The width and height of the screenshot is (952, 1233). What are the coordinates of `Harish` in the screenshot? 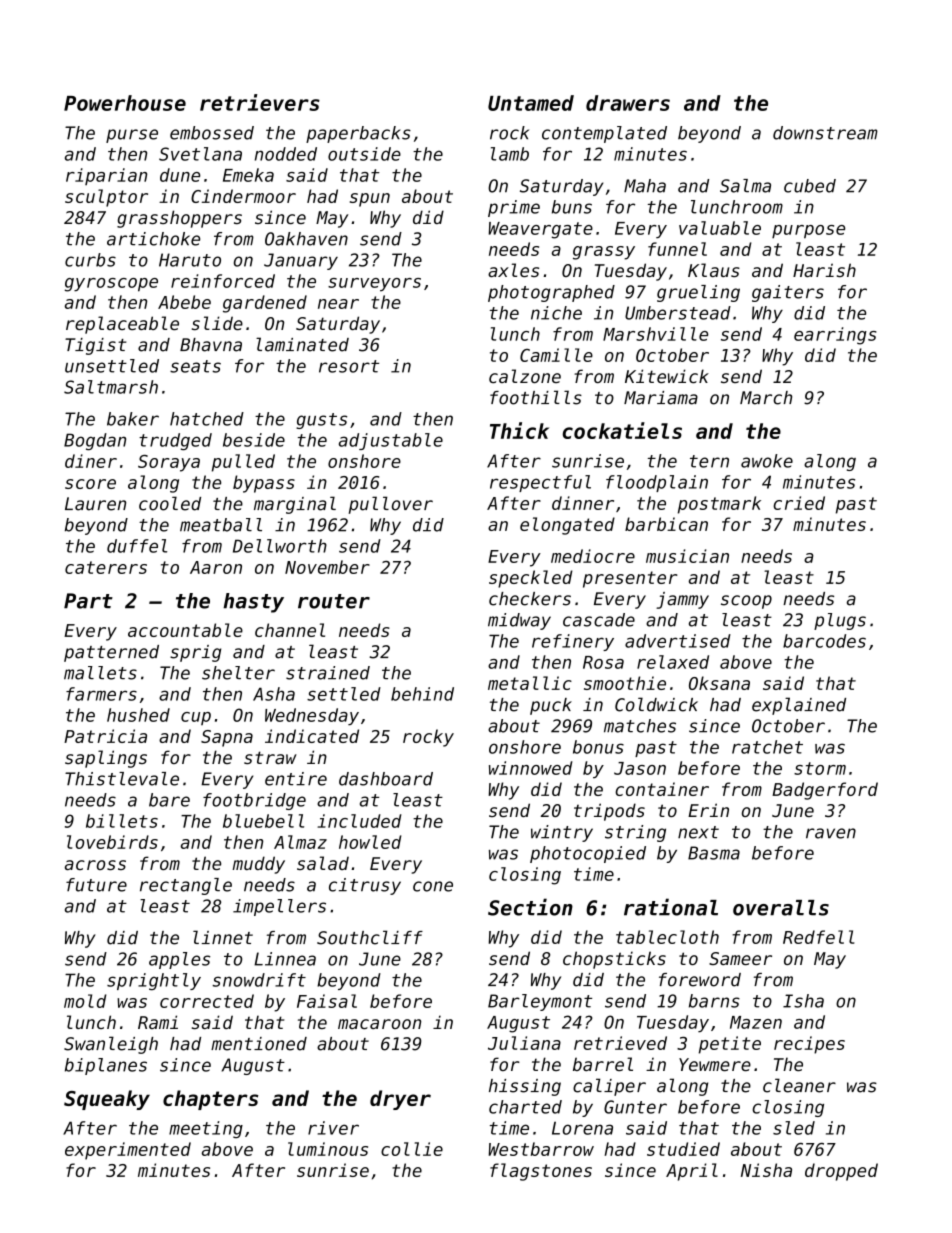 It's located at (824, 270).
